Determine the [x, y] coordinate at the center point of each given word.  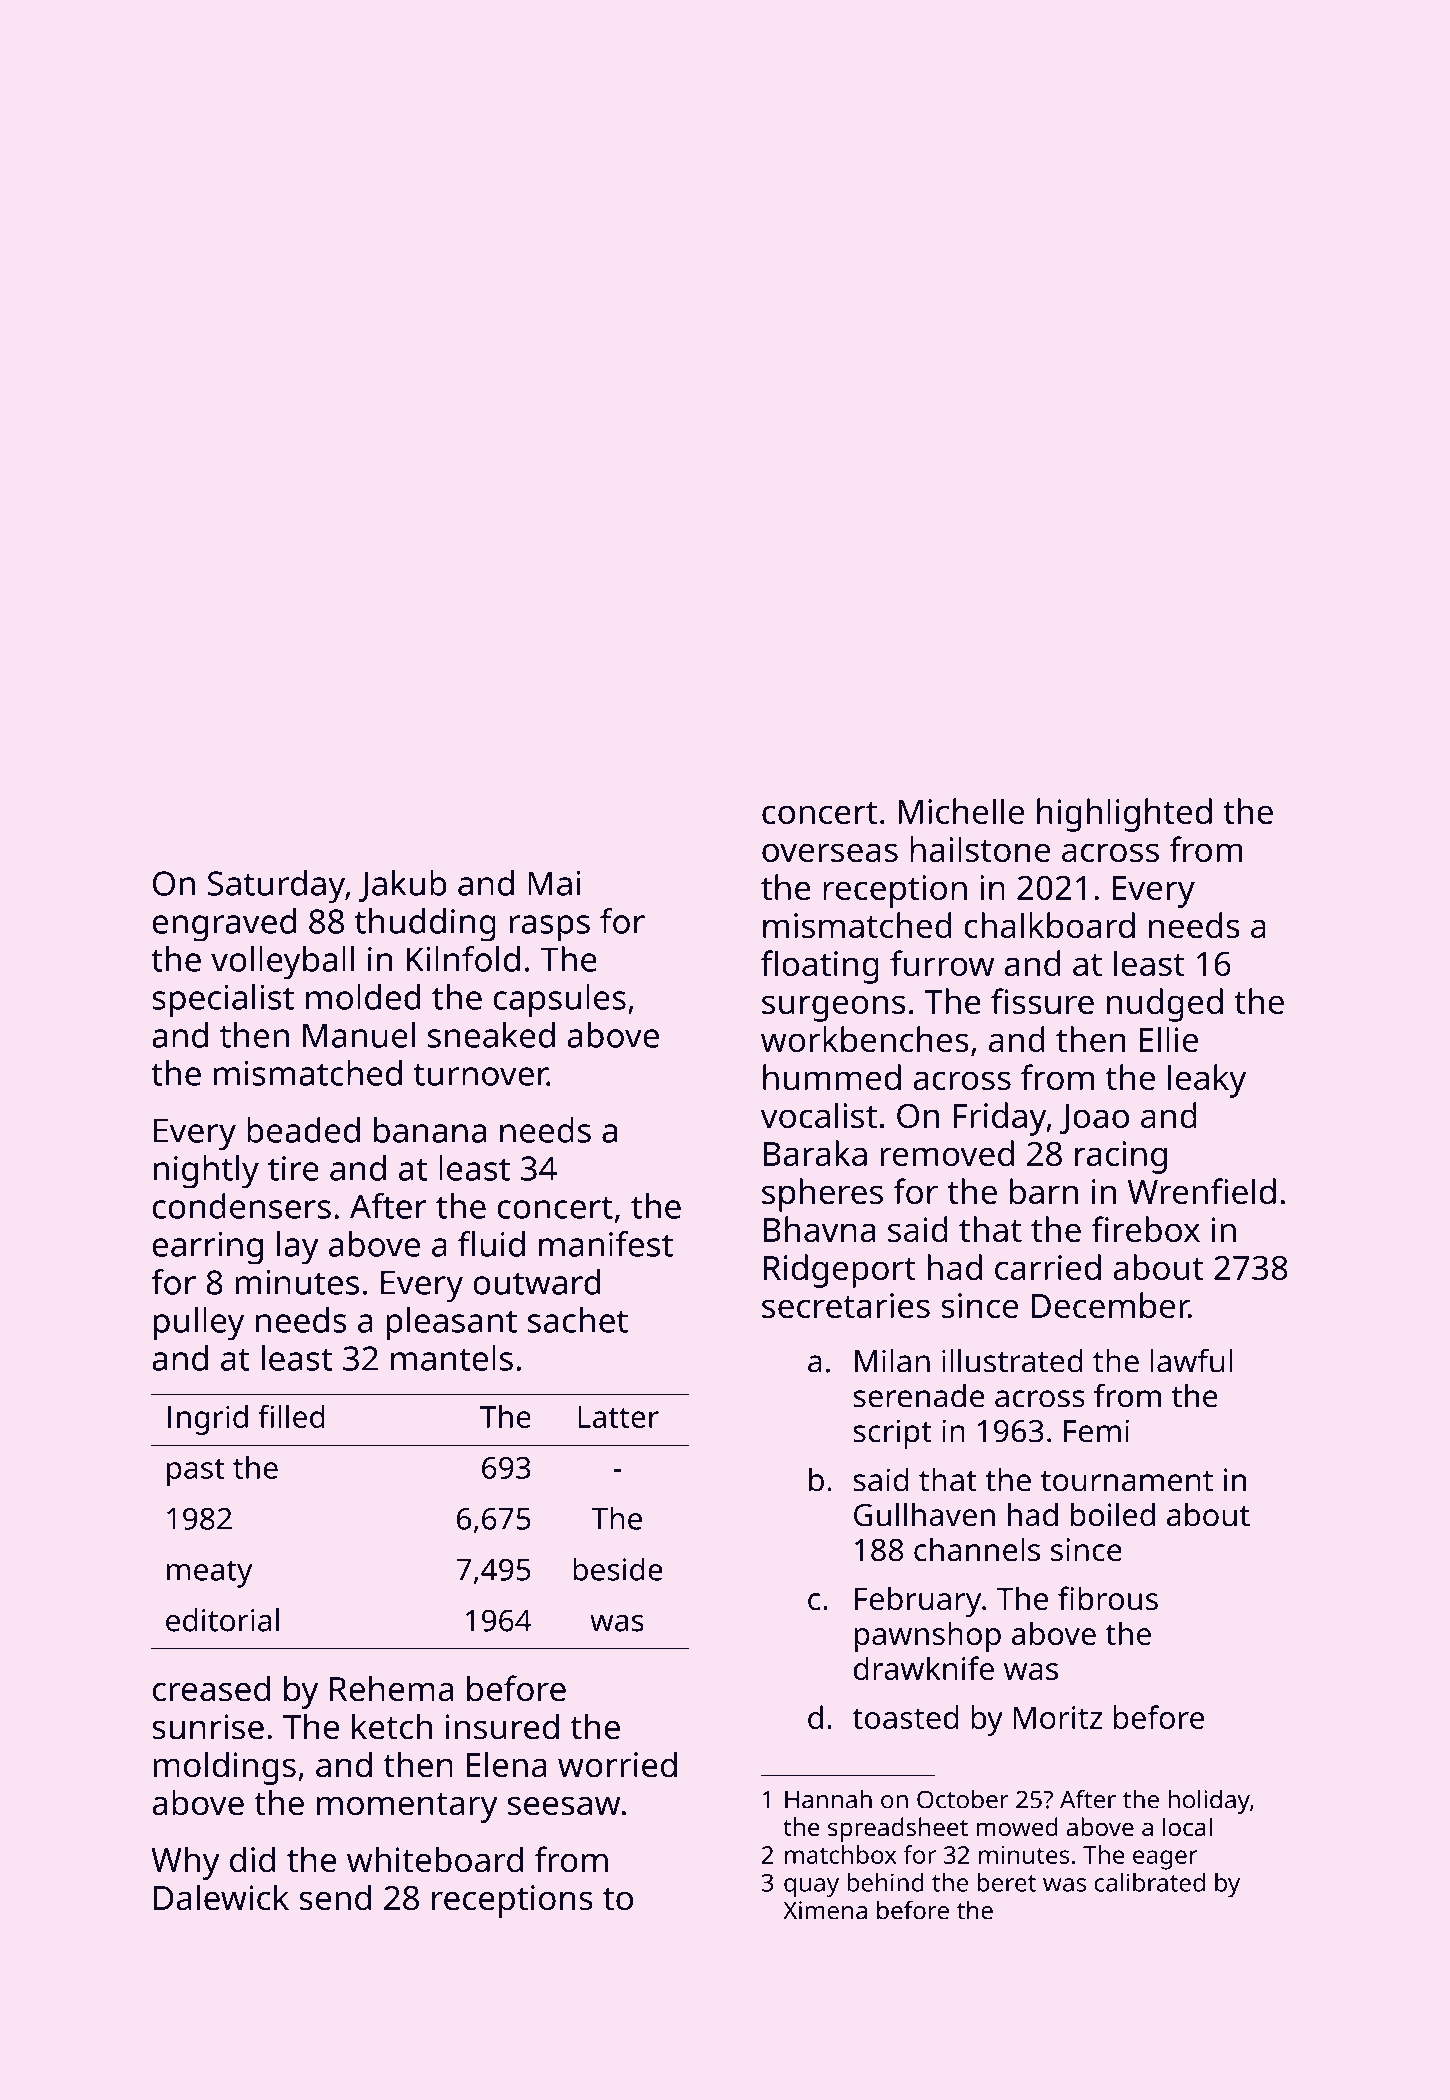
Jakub [403, 886]
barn [1044, 1191]
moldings [225, 1768]
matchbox [841, 1854]
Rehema [391, 1688]
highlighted [1124, 815]
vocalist [819, 1115]
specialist [223, 1001]
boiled [1113, 1514]
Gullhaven [924, 1514]
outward [537, 1282]
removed [947, 1153]
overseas [830, 852]
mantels [452, 1358]
